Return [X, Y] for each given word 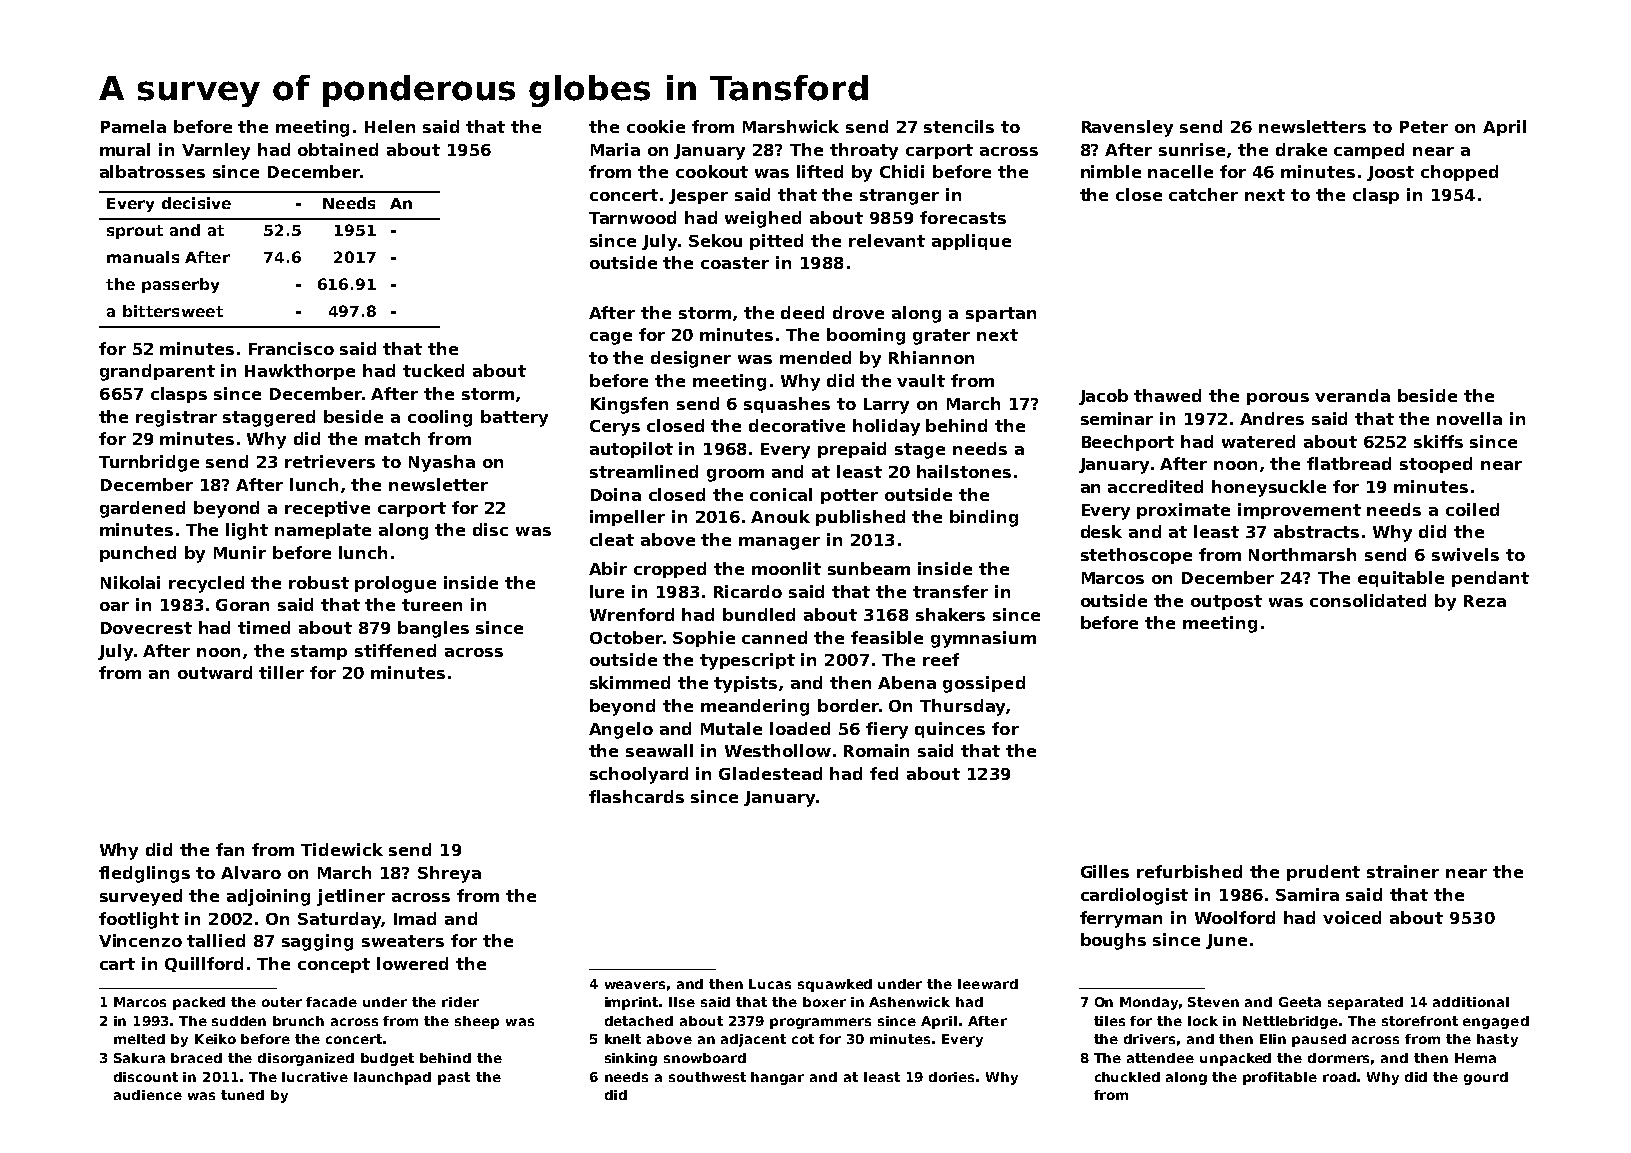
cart [117, 964]
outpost [1226, 602]
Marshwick [791, 126]
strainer [1403, 871]
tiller [281, 672]
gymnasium [983, 639]
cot [803, 1039]
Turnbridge [149, 463]
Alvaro [251, 872]
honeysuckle [1269, 488]
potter [849, 496]
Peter [1424, 127]
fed [884, 773]
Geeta [1300, 1002]
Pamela [133, 126]
